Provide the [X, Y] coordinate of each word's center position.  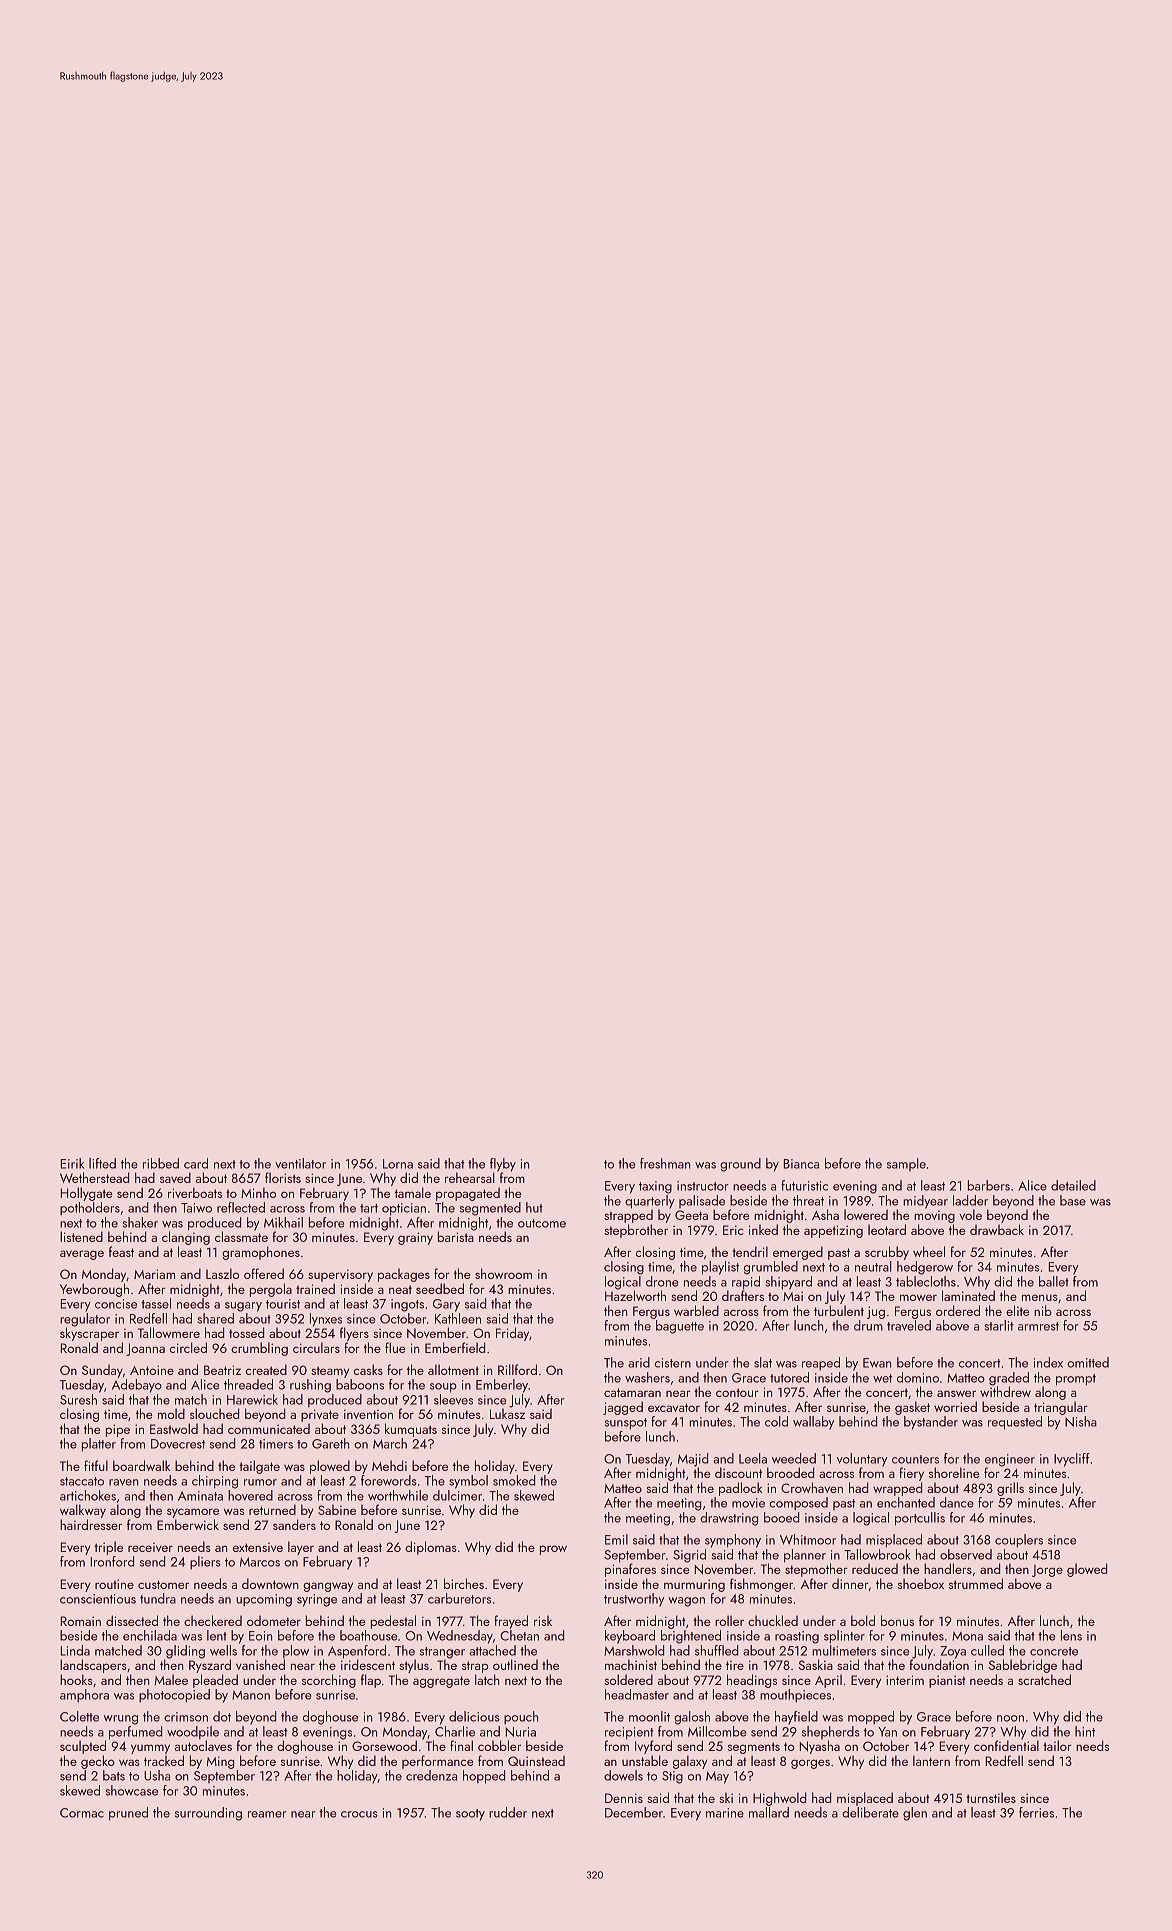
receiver [150, 1547]
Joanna [145, 1349]
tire [735, 1665]
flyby [503, 1165]
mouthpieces [795, 1695]
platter [98, 1445]
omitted [1088, 1362]
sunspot [625, 1424]
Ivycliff [1072, 1460]
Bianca [801, 1164]
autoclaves [203, 1745]
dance [957, 1502]
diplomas [431, 1548]
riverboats [195, 1192]
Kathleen [458, 1318]
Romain [80, 1621]
